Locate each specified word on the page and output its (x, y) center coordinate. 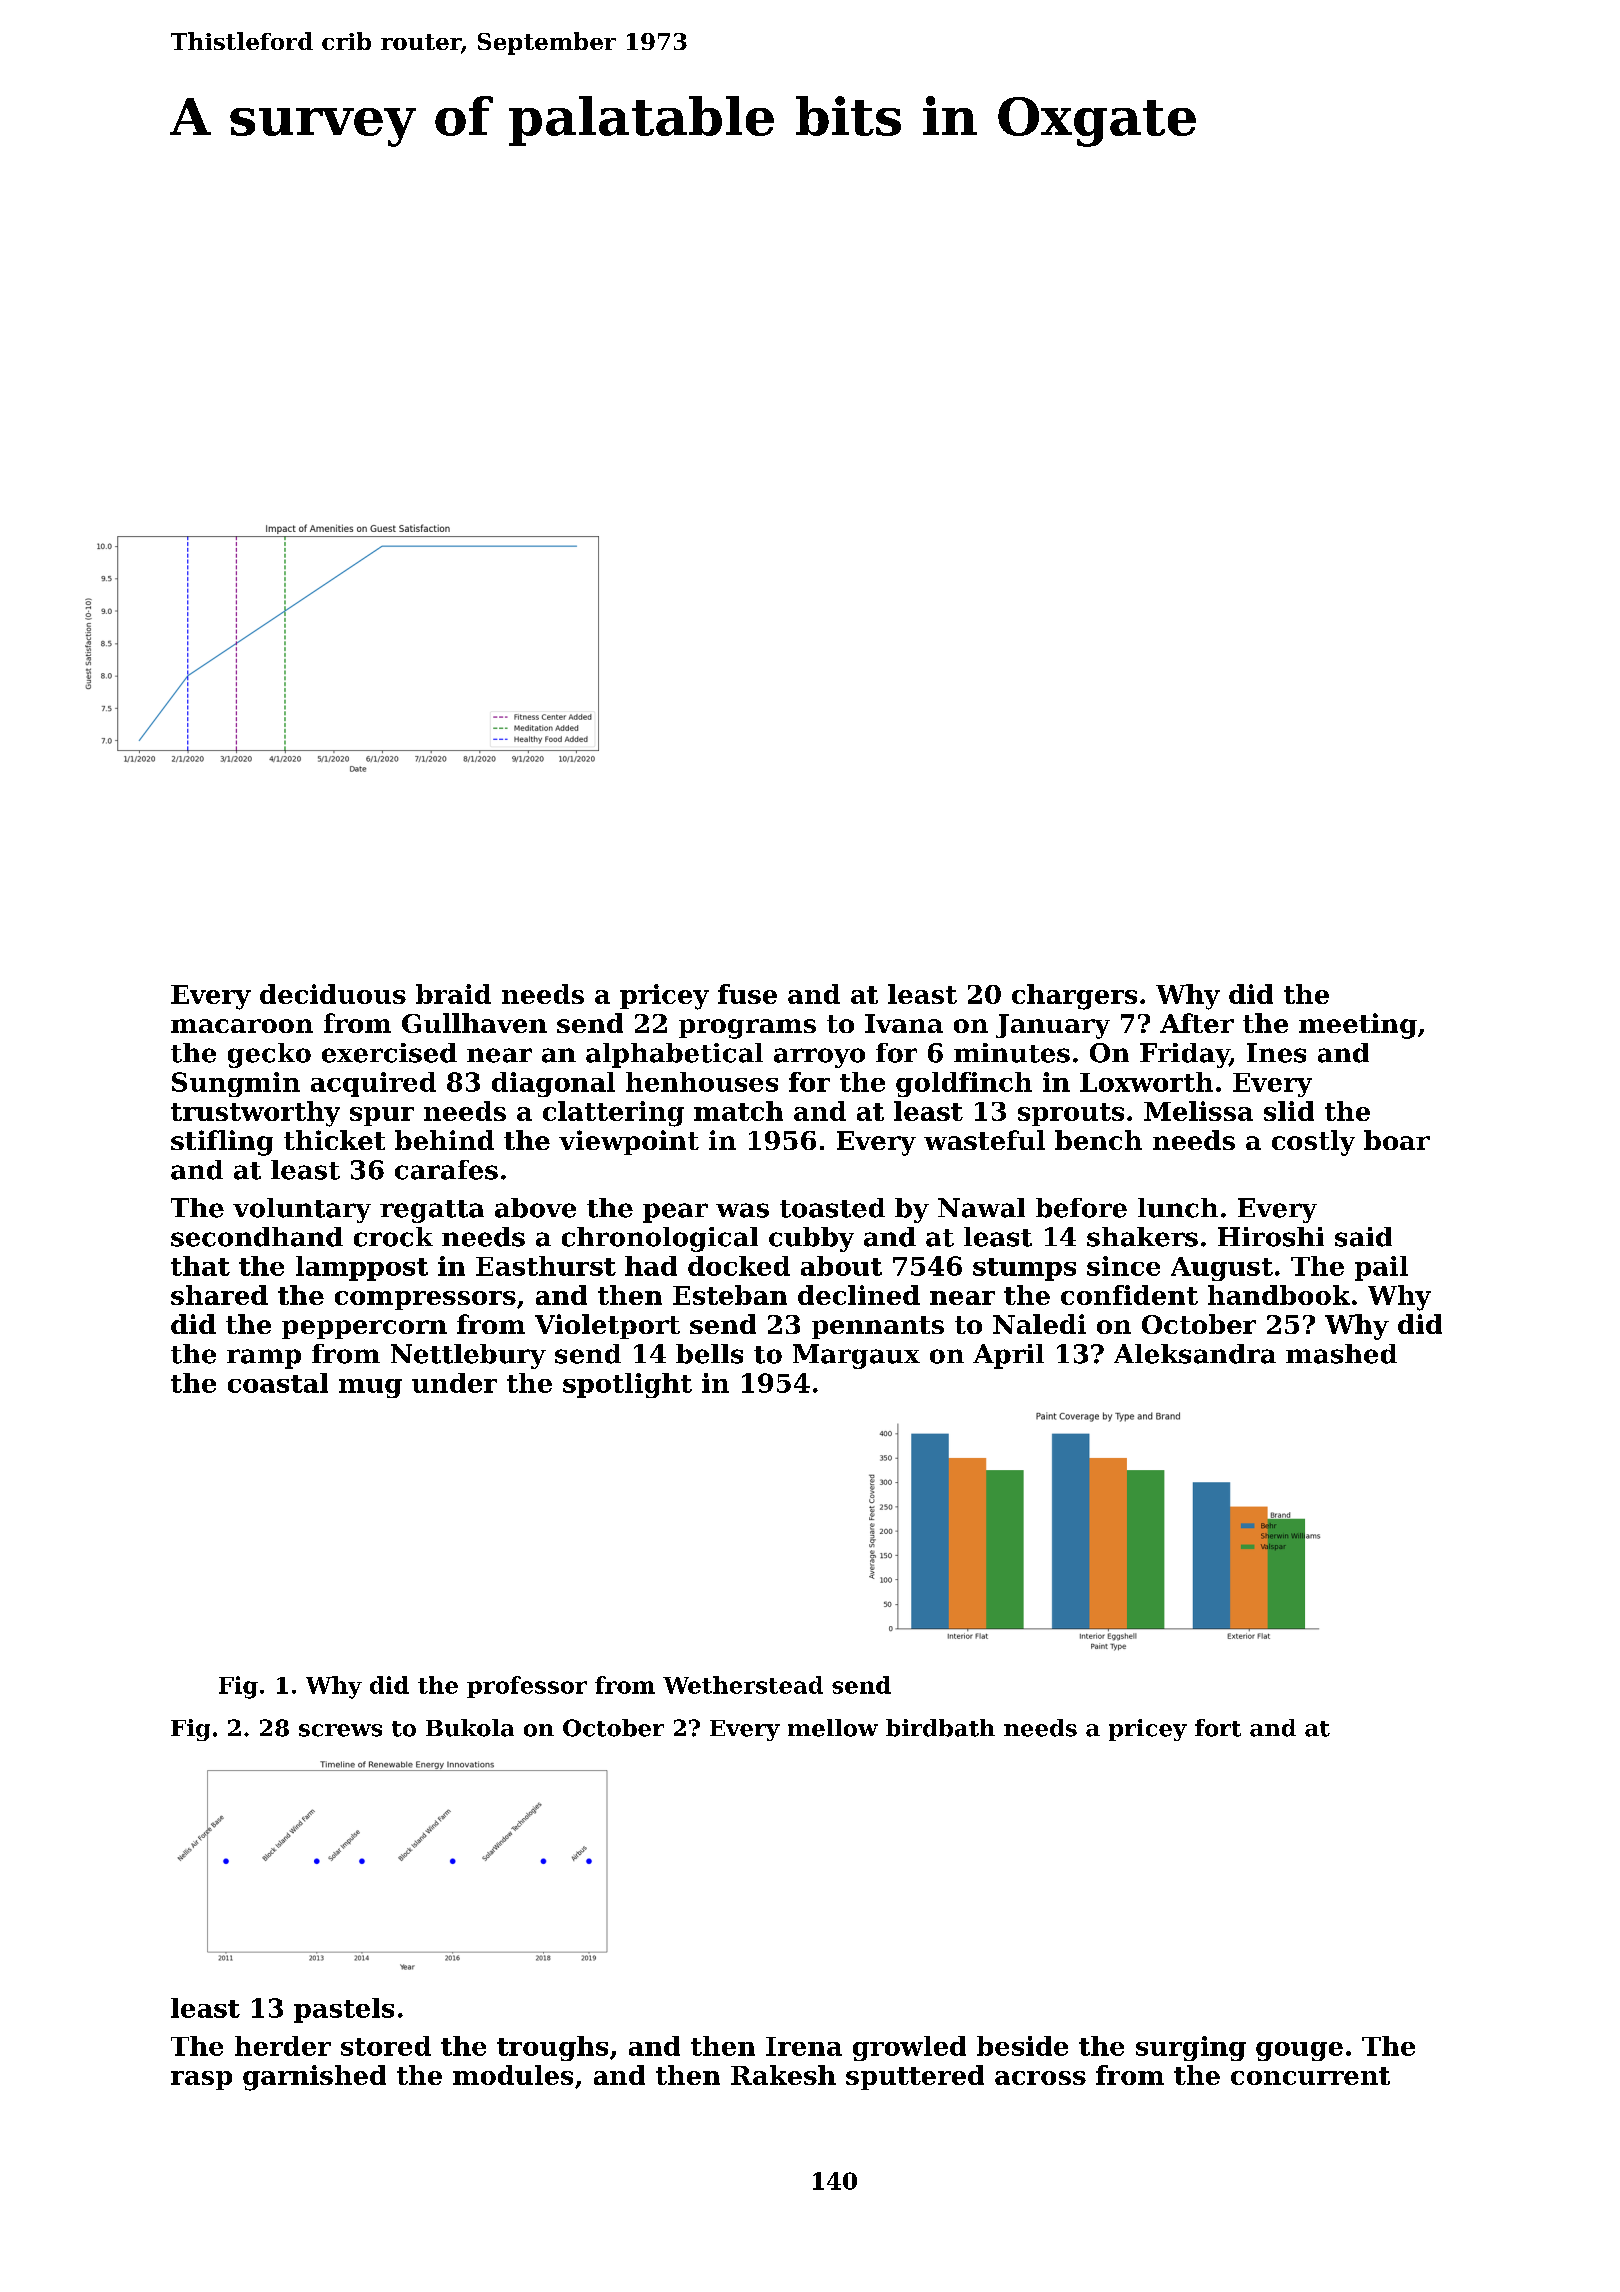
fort (1218, 1728)
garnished (314, 2078)
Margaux (856, 1356)
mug (370, 1388)
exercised (389, 1053)
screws (340, 1730)
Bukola (470, 1728)
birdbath (940, 1728)
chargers (1074, 997)
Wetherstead (743, 1685)
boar (1397, 1140)
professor (527, 1687)
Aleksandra (1195, 1354)
